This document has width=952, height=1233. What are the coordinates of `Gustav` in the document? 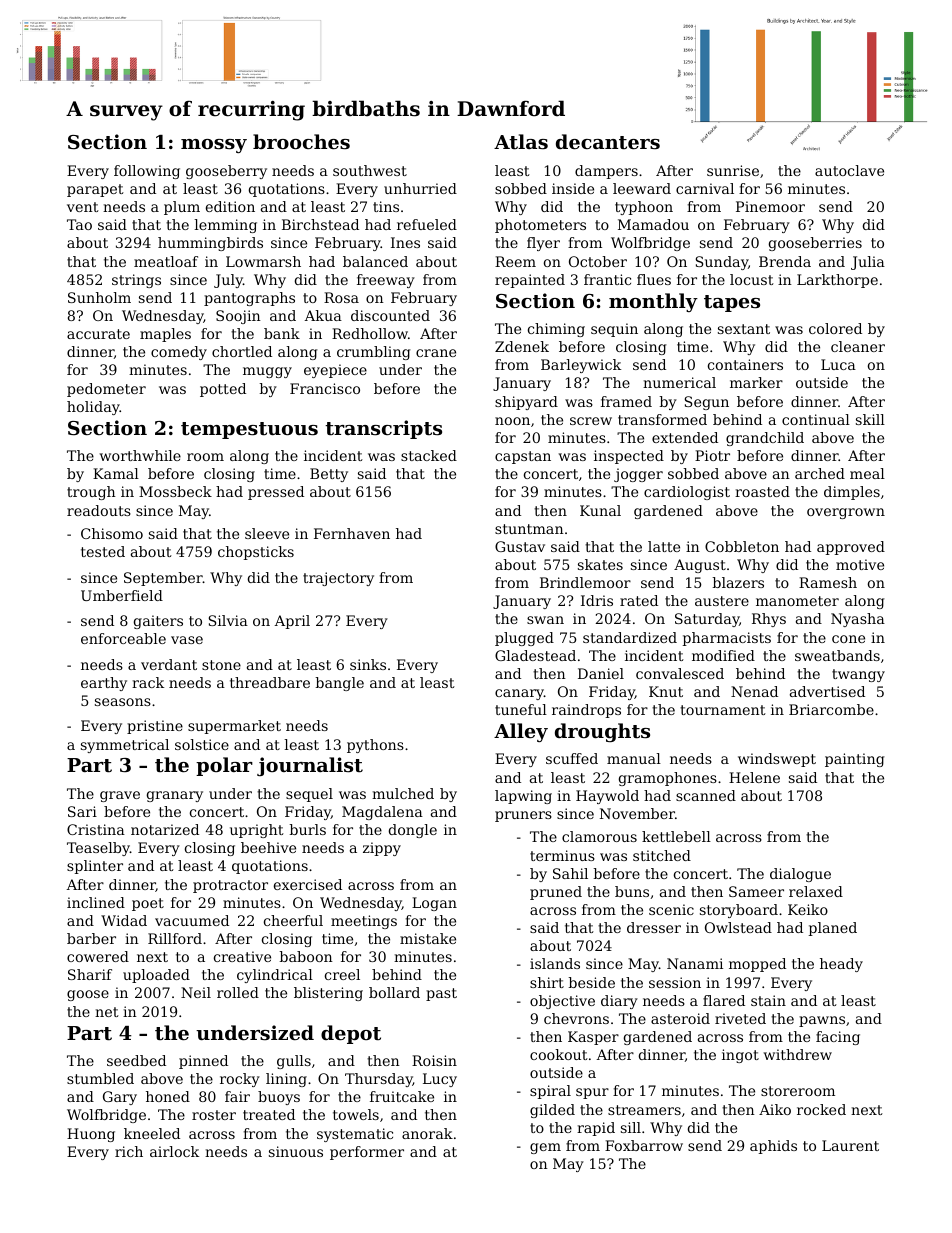 It's located at (520, 546).
